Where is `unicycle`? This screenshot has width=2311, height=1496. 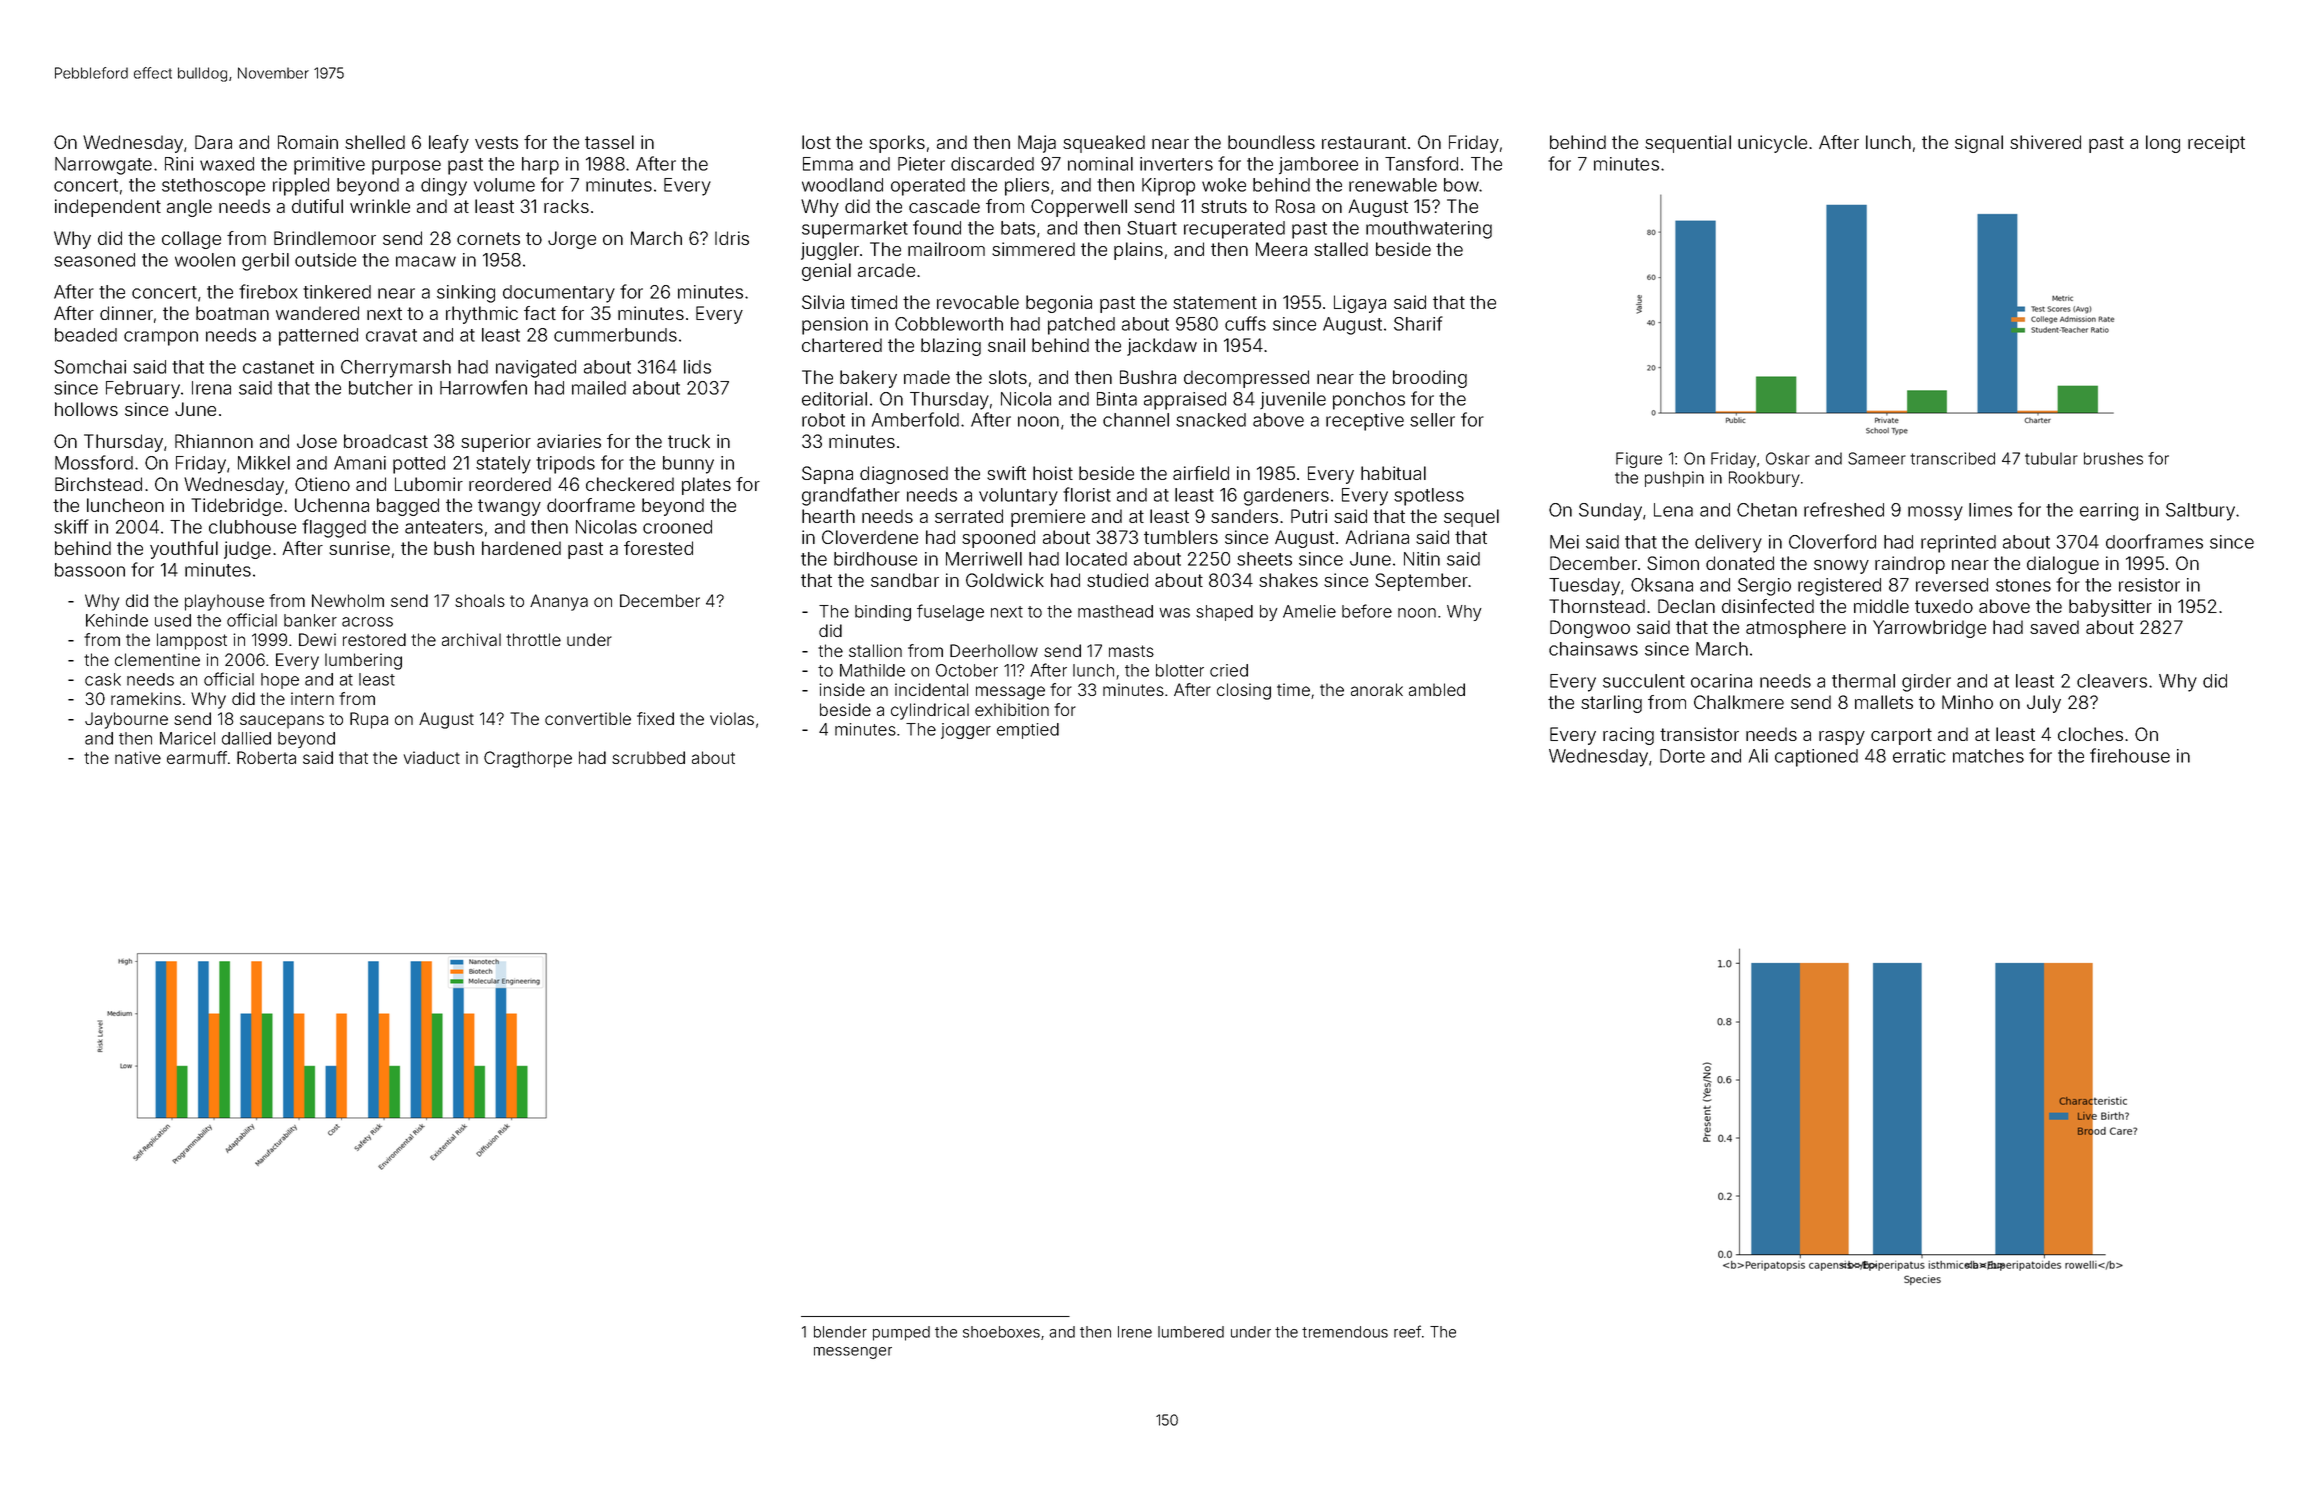 unicycle is located at coordinates (1772, 144).
